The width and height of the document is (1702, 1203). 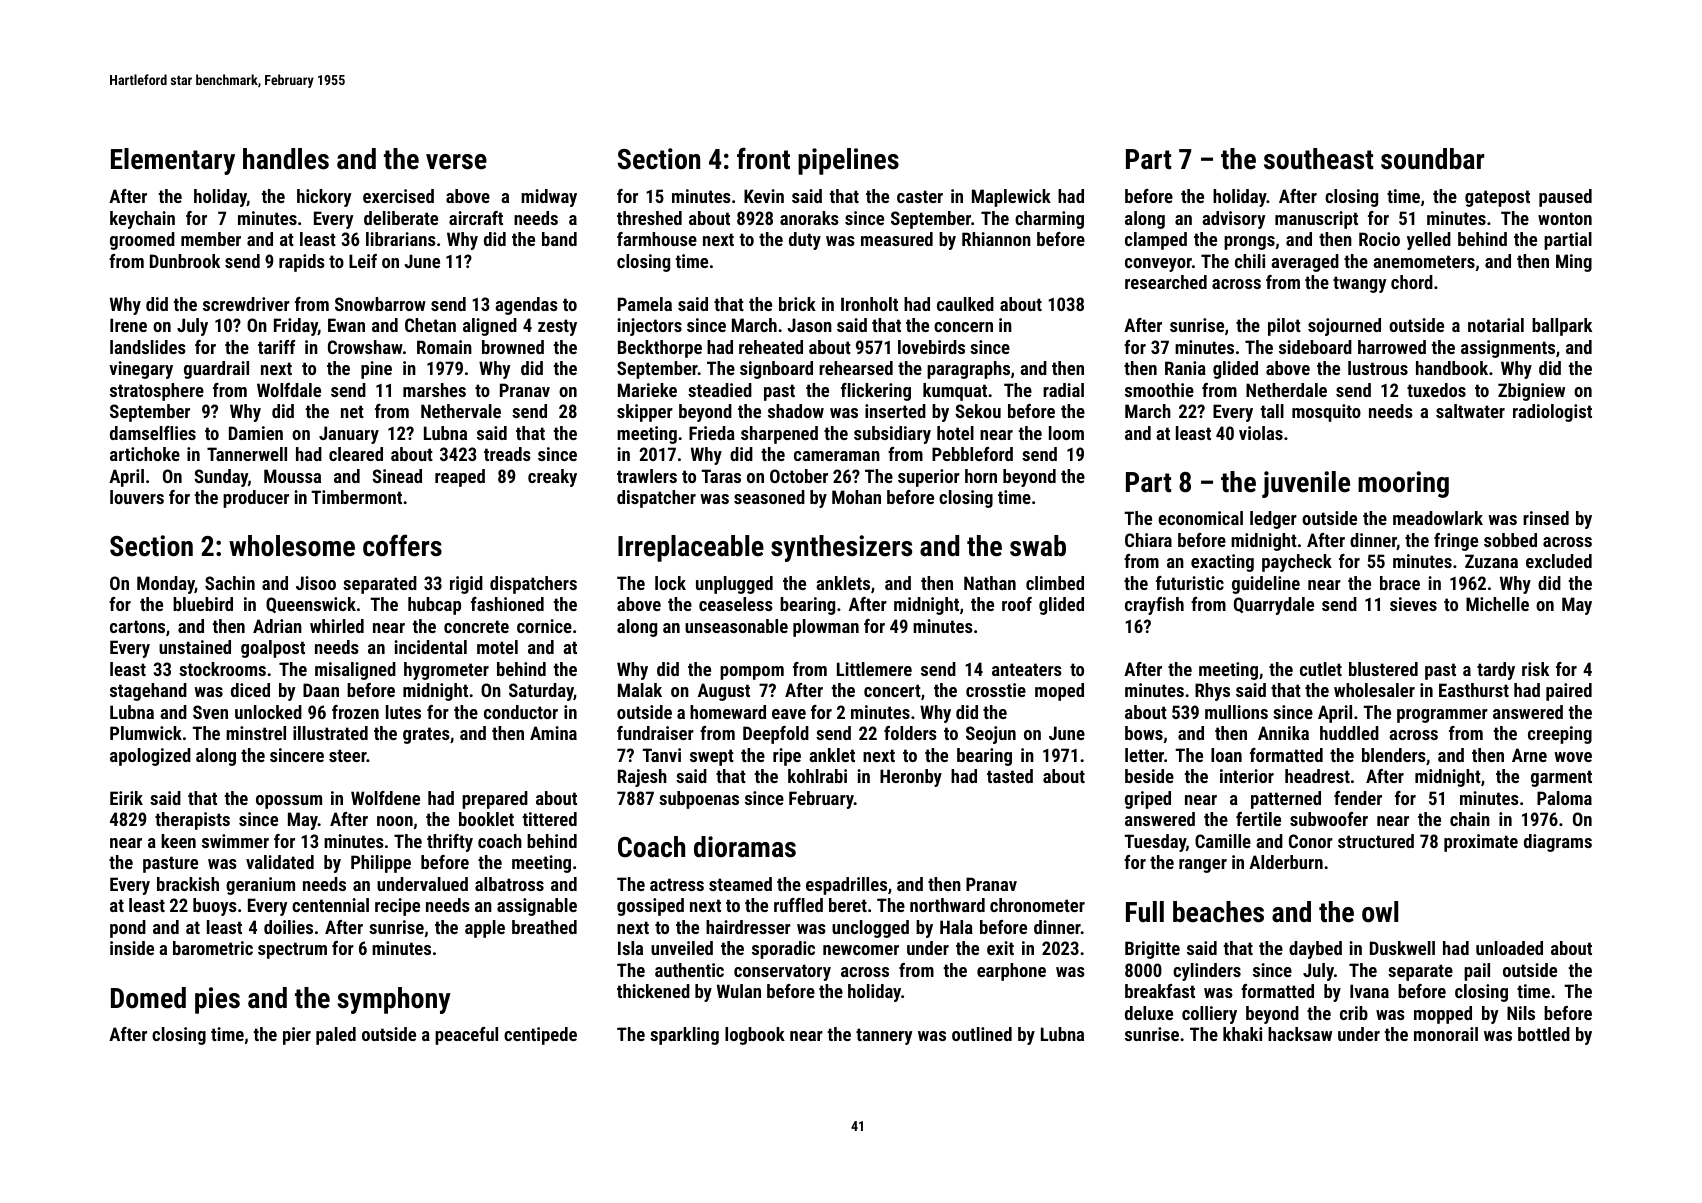 I want to click on symphony, so click(x=394, y=1000).
